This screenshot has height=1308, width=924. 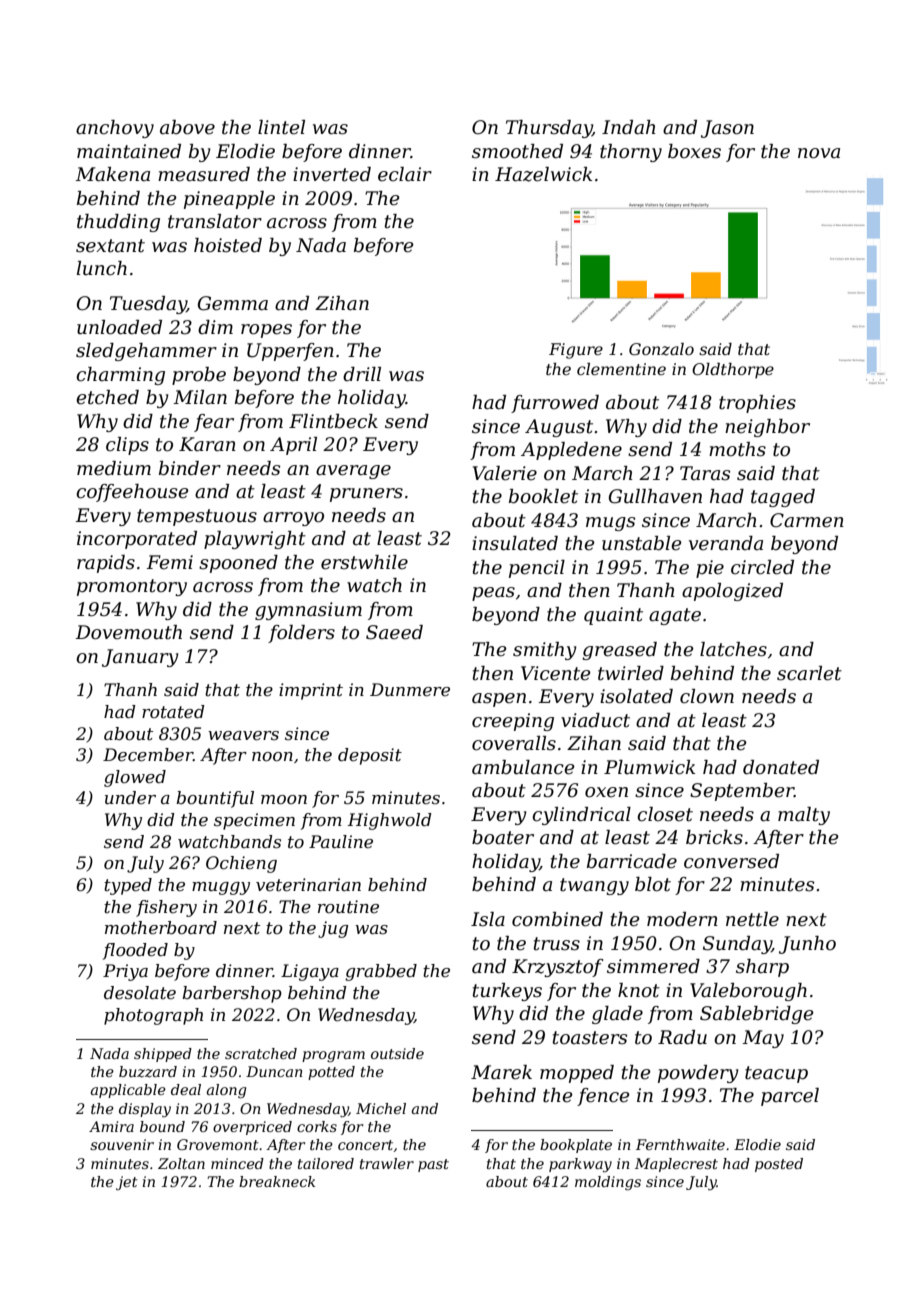 I want to click on clips, so click(x=127, y=446).
